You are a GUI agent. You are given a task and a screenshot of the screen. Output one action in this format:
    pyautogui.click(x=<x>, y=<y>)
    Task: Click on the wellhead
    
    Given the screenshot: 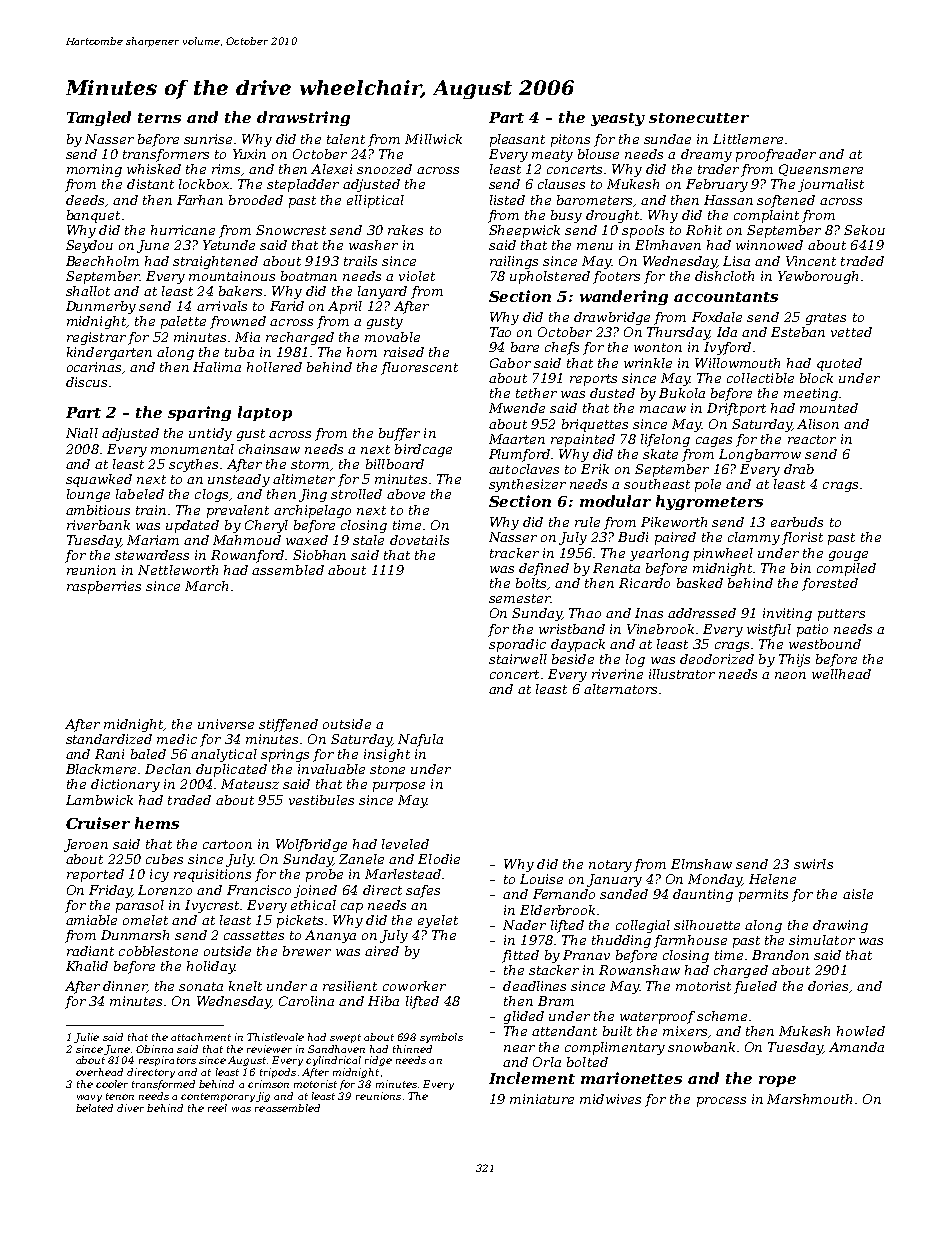 What is the action you would take?
    pyautogui.click(x=841, y=674)
